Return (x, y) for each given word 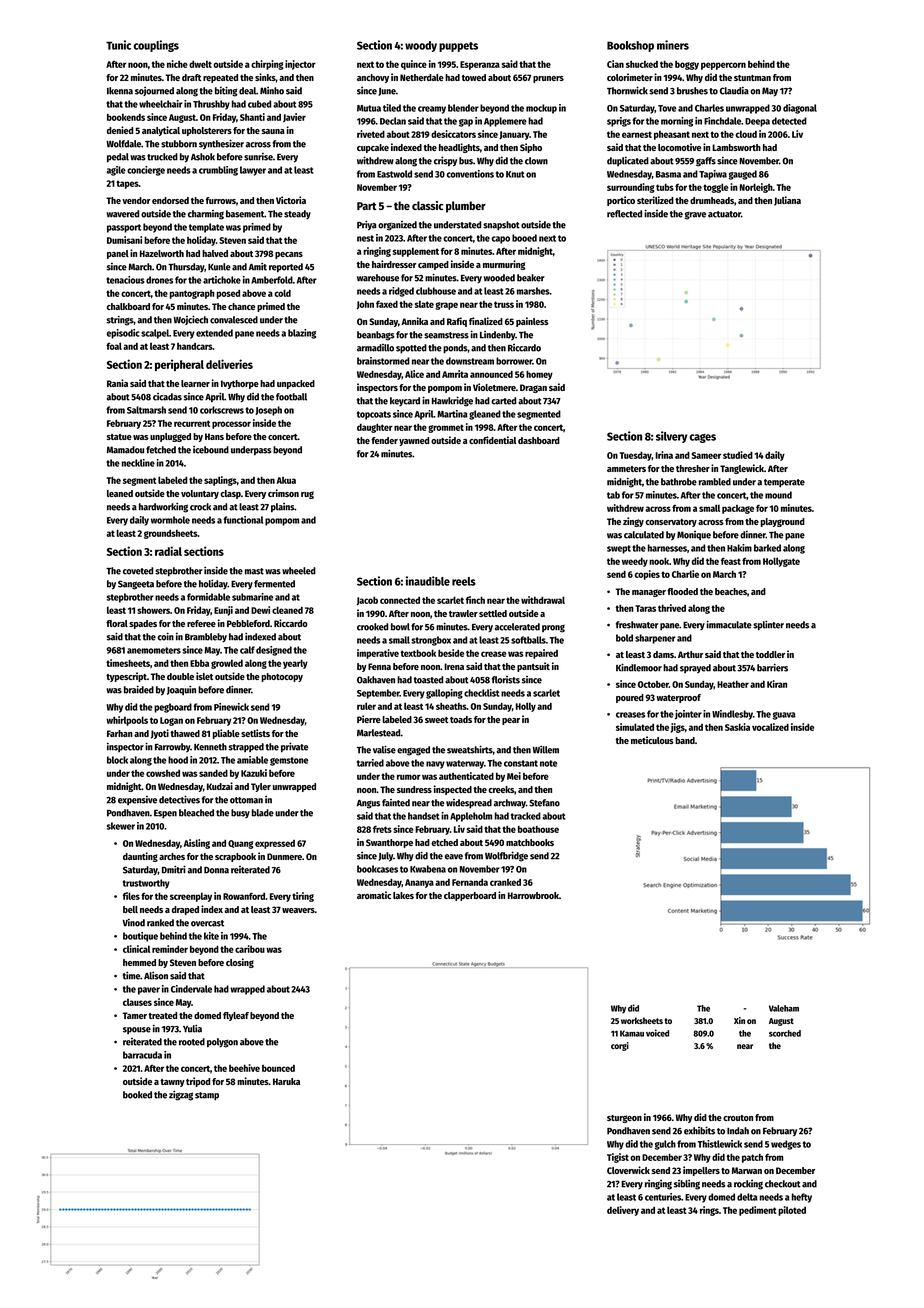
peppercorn (723, 66)
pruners (548, 79)
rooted (192, 1042)
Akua (286, 480)
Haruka (286, 1081)
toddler (770, 654)
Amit (258, 267)
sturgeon (624, 1119)
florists (506, 680)
